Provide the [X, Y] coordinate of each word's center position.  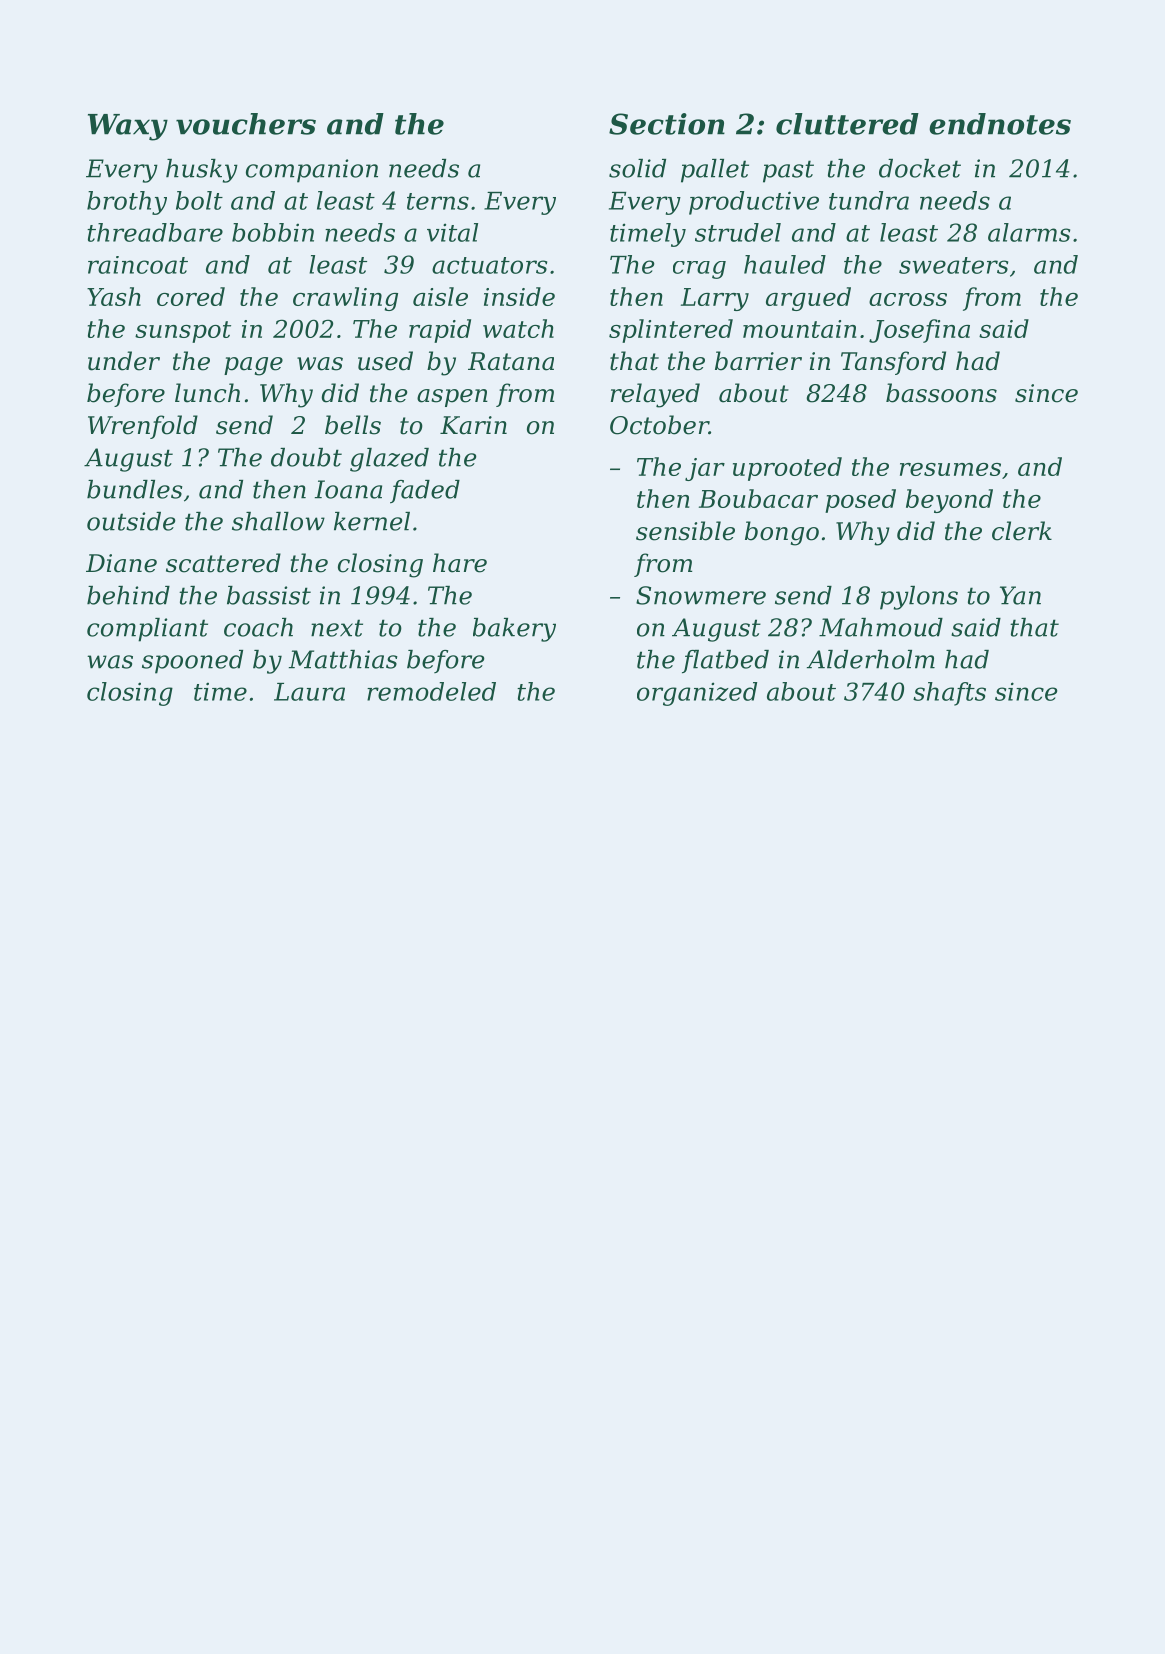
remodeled [431, 691]
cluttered [847, 124]
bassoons [941, 393]
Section [667, 124]
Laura [309, 692]
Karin [473, 425]
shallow [278, 521]
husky [202, 171]
